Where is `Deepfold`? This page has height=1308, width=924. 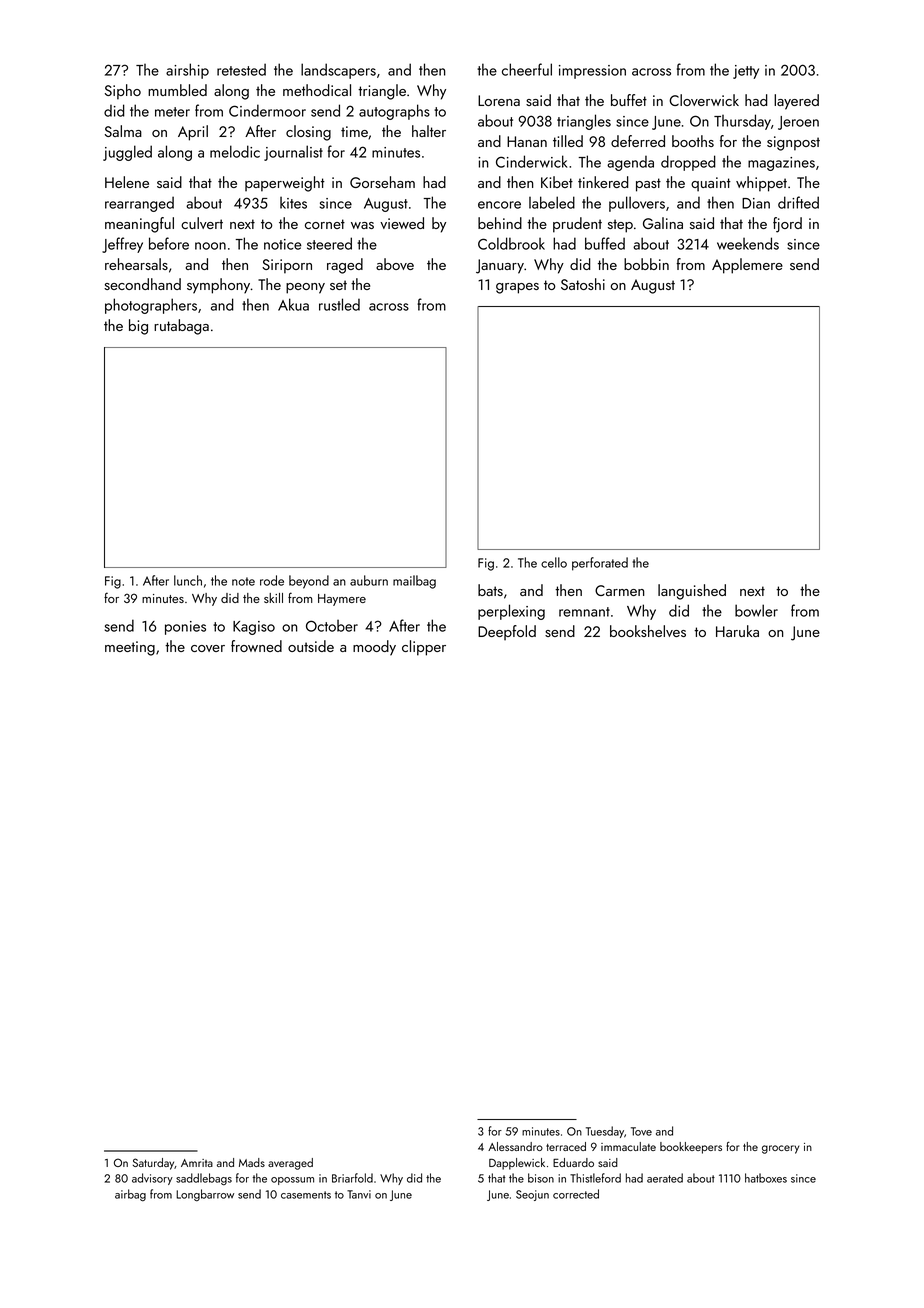 Deepfold is located at coordinates (507, 632).
